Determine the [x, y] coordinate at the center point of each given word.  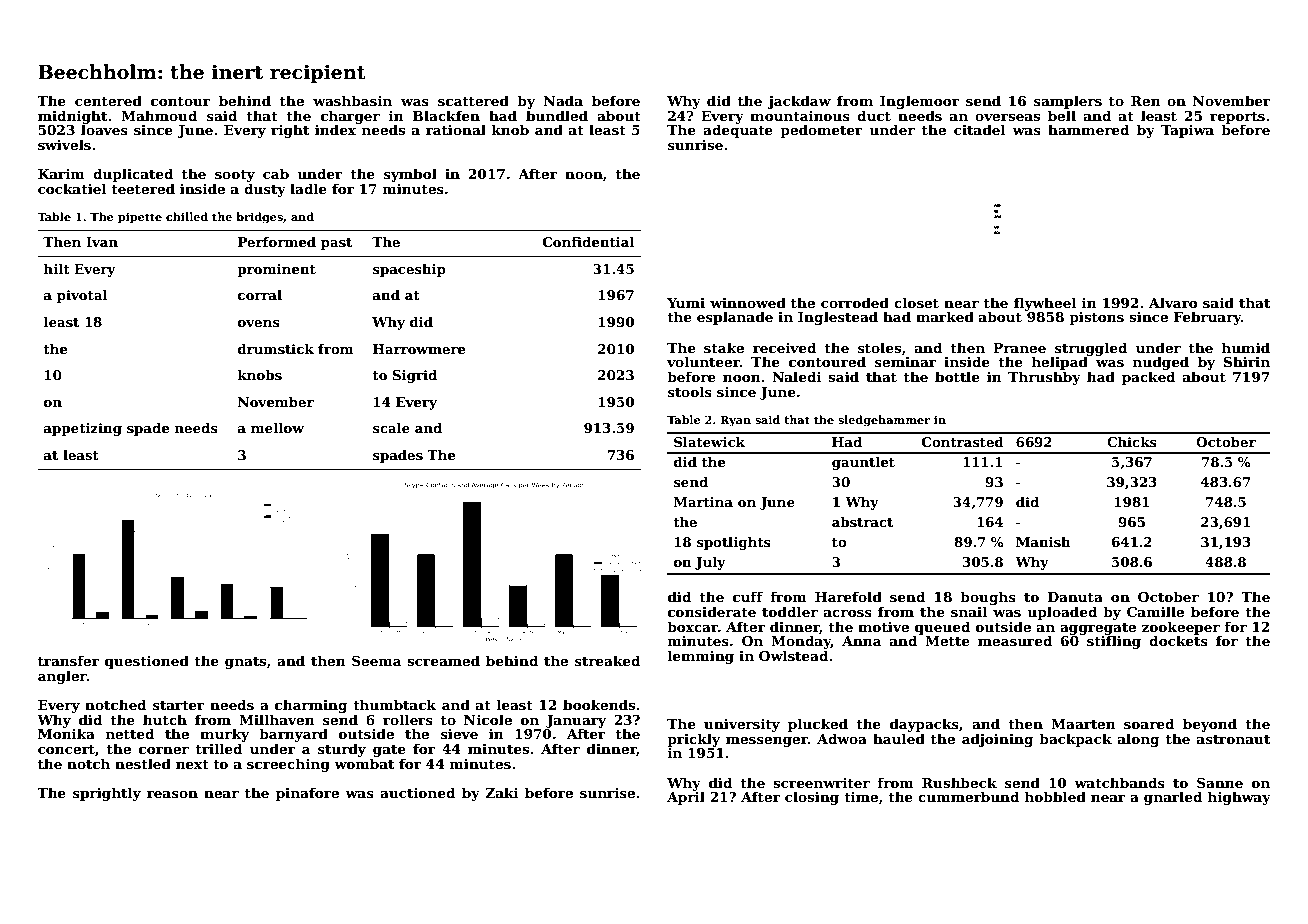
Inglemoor [920, 102]
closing [812, 798]
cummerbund [968, 796]
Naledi [796, 376]
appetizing [83, 429]
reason [172, 794]
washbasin [352, 100]
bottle [957, 376]
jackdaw [799, 102]
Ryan [735, 421]
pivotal [82, 296]
